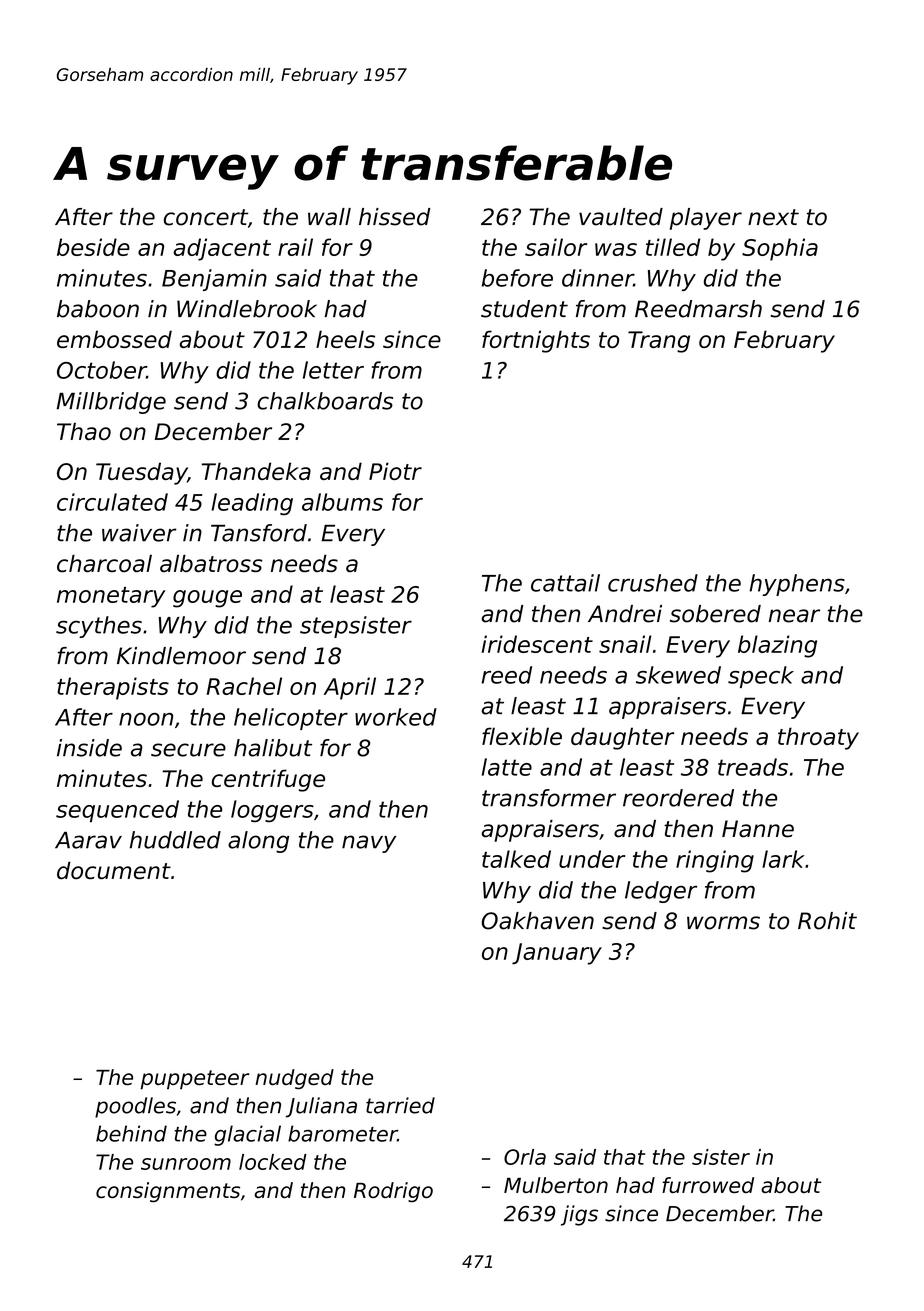 This image has width=924, height=1311. What do you see at coordinates (653, 583) in the image?
I see `crushed` at bounding box center [653, 583].
